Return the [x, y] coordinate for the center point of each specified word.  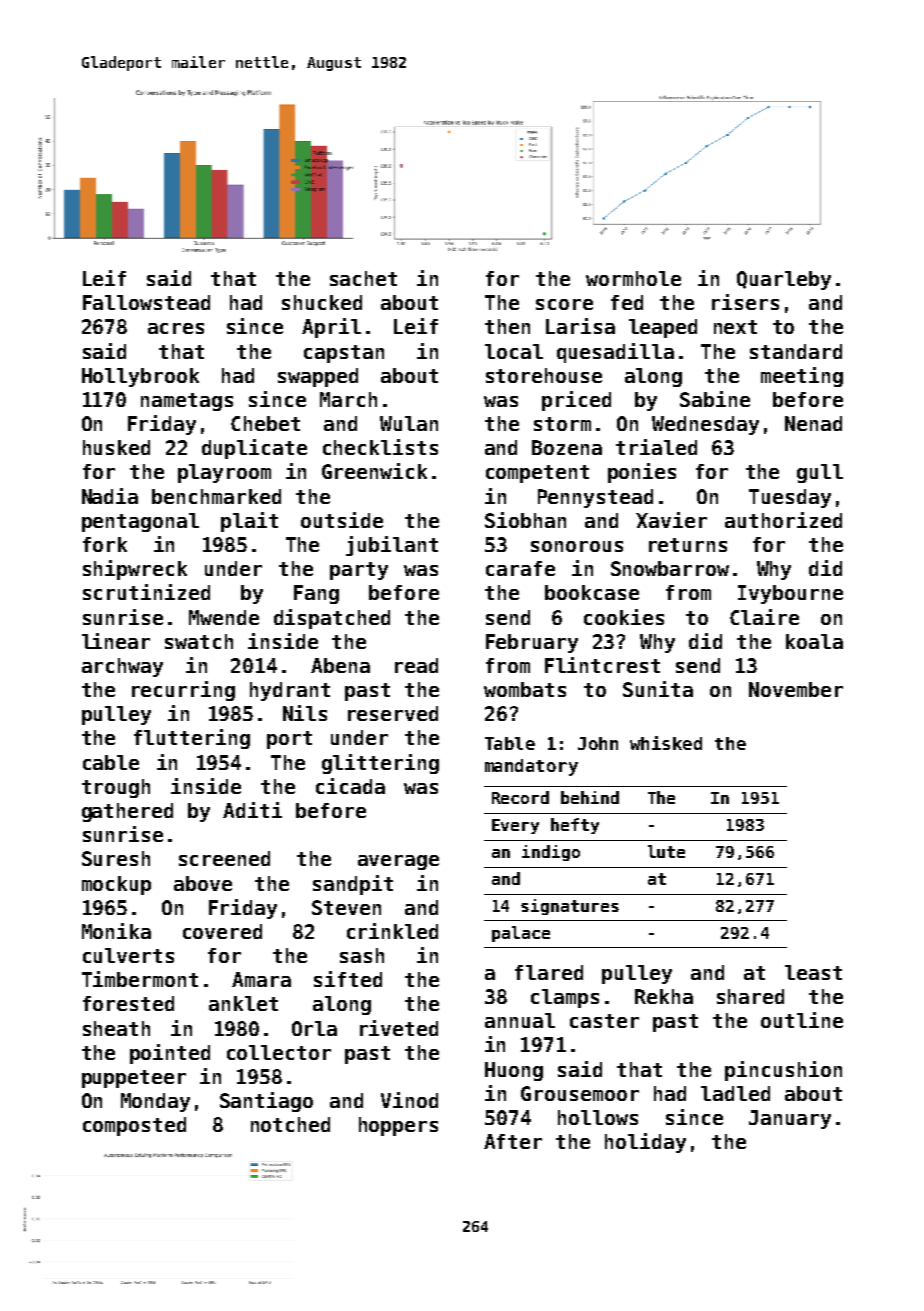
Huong [514, 1071]
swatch [199, 641]
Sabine [715, 399]
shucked [322, 302]
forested [128, 1003]
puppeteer [134, 1079]
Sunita [658, 689]
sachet [363, 278]
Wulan [409, 423]
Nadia [110, 496]
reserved [393, 713]
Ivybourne [790, 594]
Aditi [252, 810]
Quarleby [784, 280]
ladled [735, 1093]
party [359, 571]
